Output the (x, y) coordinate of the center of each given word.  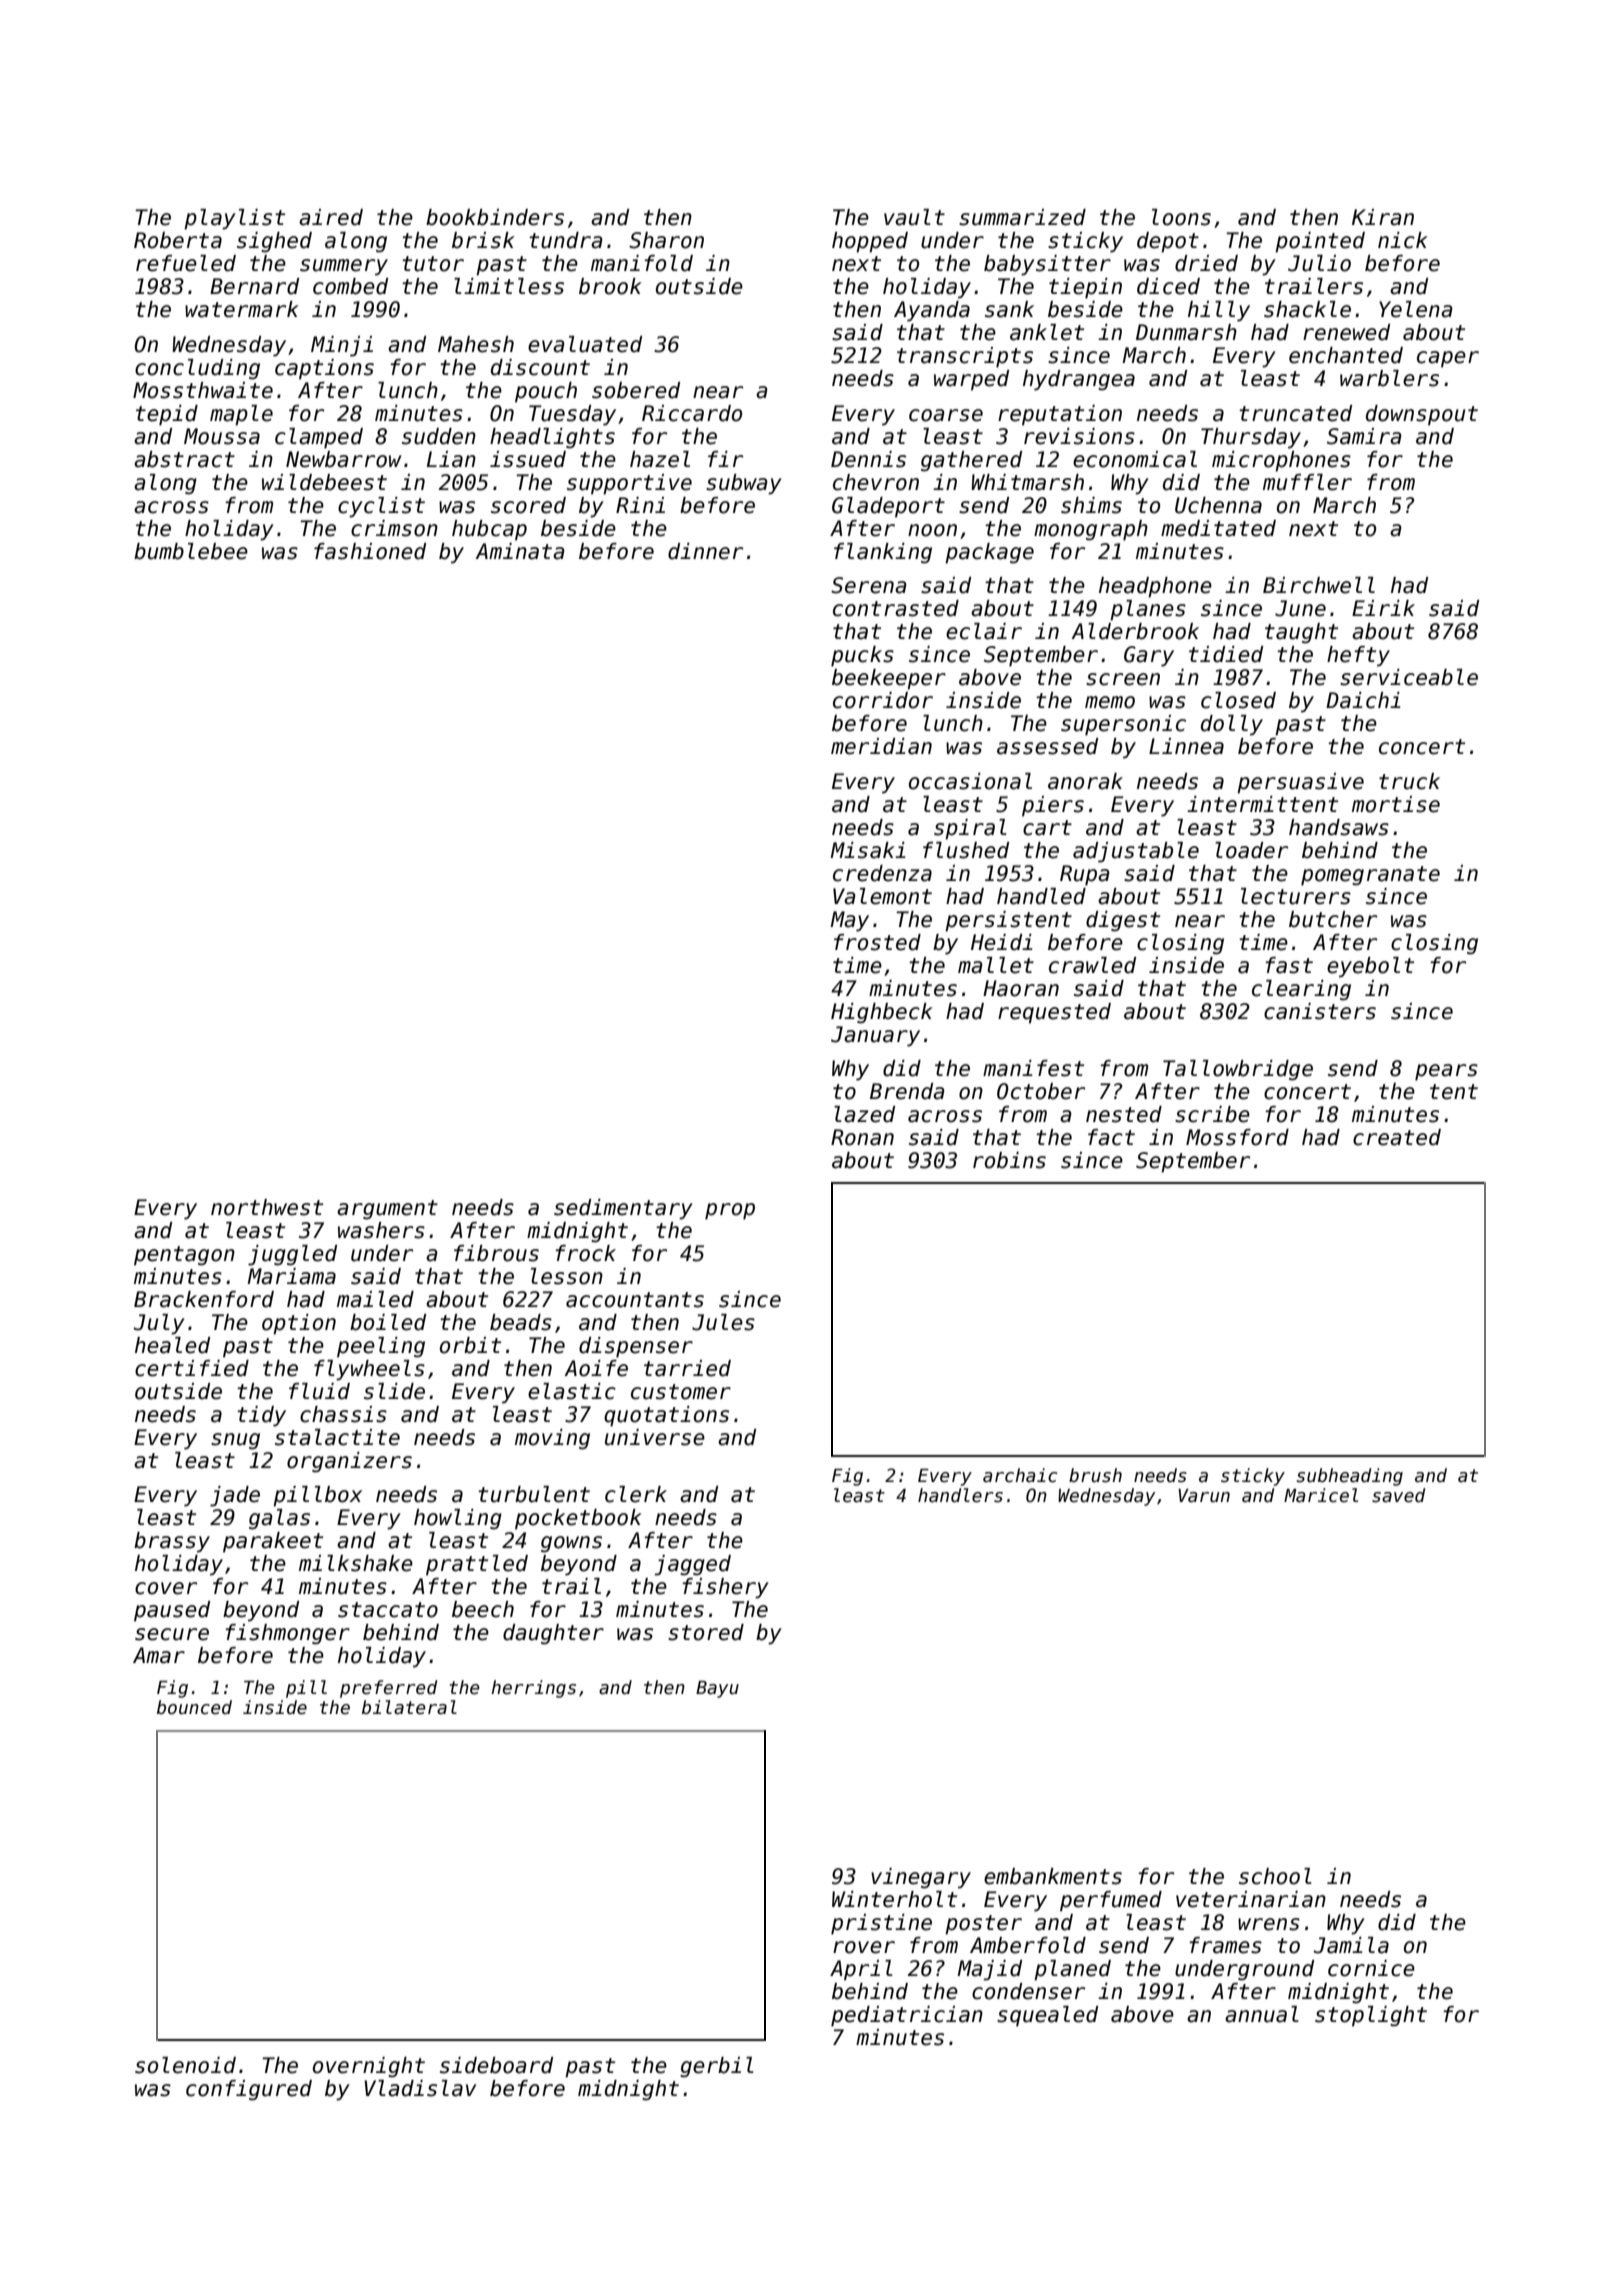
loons (1181, 217)
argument (387, 1210)
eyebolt (1370, 967)
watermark (242, 309)
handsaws (1339, 827)
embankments (1053, 1876)
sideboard (496, 2065)
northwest (267, 1207)
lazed (864, 1114)
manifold (642, 263)
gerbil (717, 2067)
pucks (862, 656)
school (1275, 1876)
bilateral (409, 1707)
